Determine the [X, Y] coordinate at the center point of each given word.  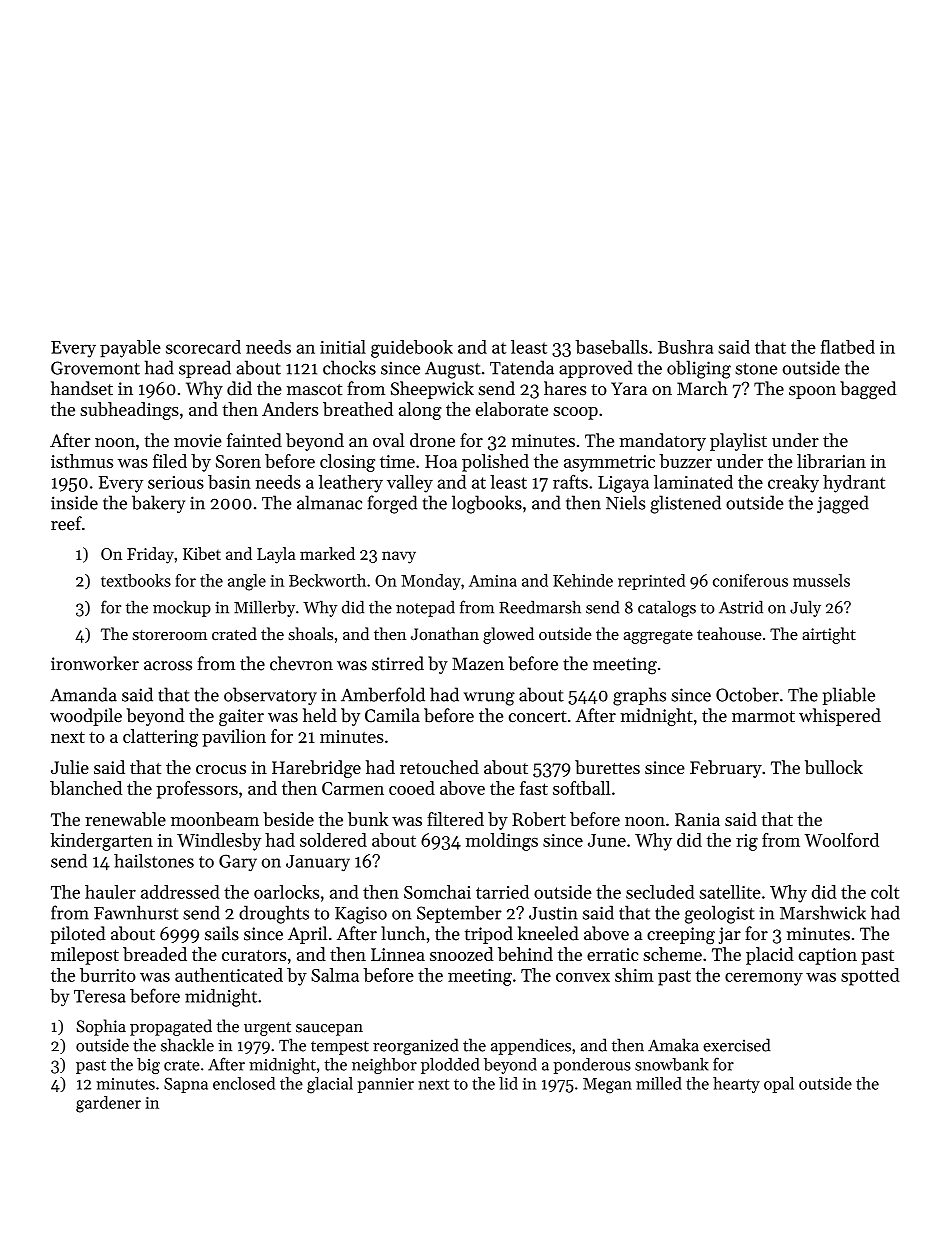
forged [392, 504]
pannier [386, 1085]
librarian [831, 461]
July [805, 608]
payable [130, 349]
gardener [108, 1104]
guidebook [412, 349]
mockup [182, 608]
